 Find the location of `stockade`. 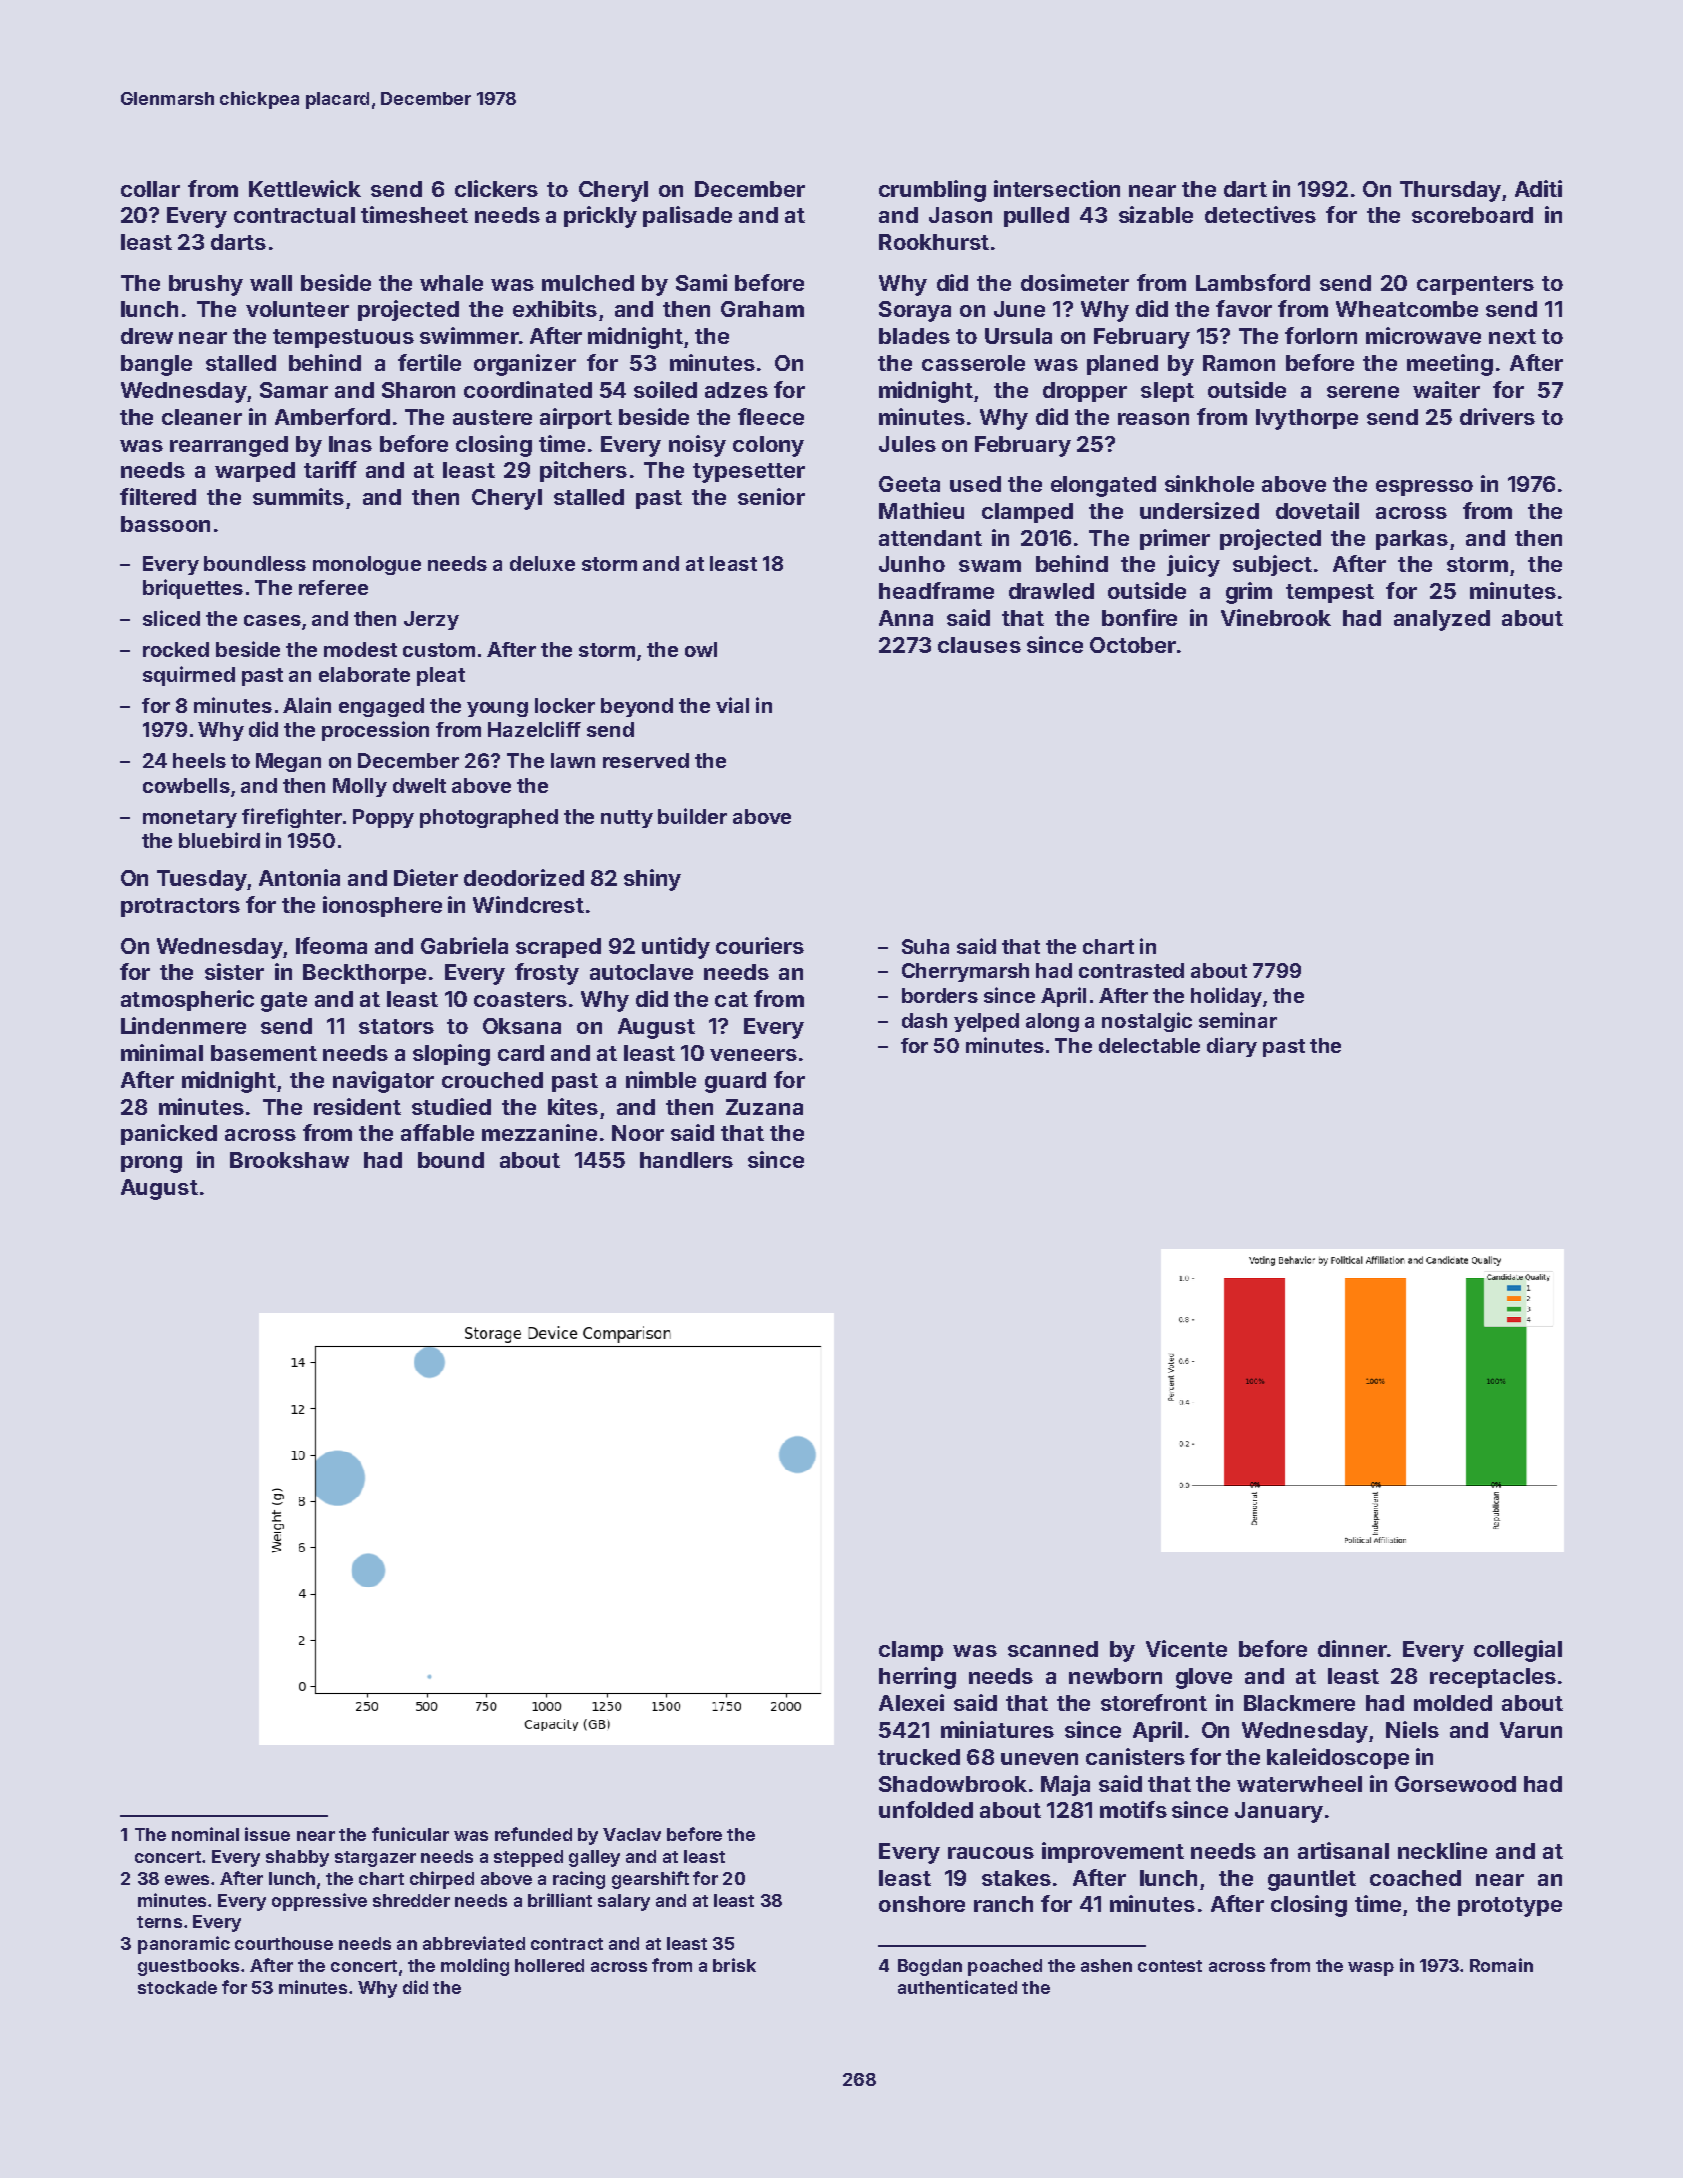

stockade is located at coordinates (177, 1987).
